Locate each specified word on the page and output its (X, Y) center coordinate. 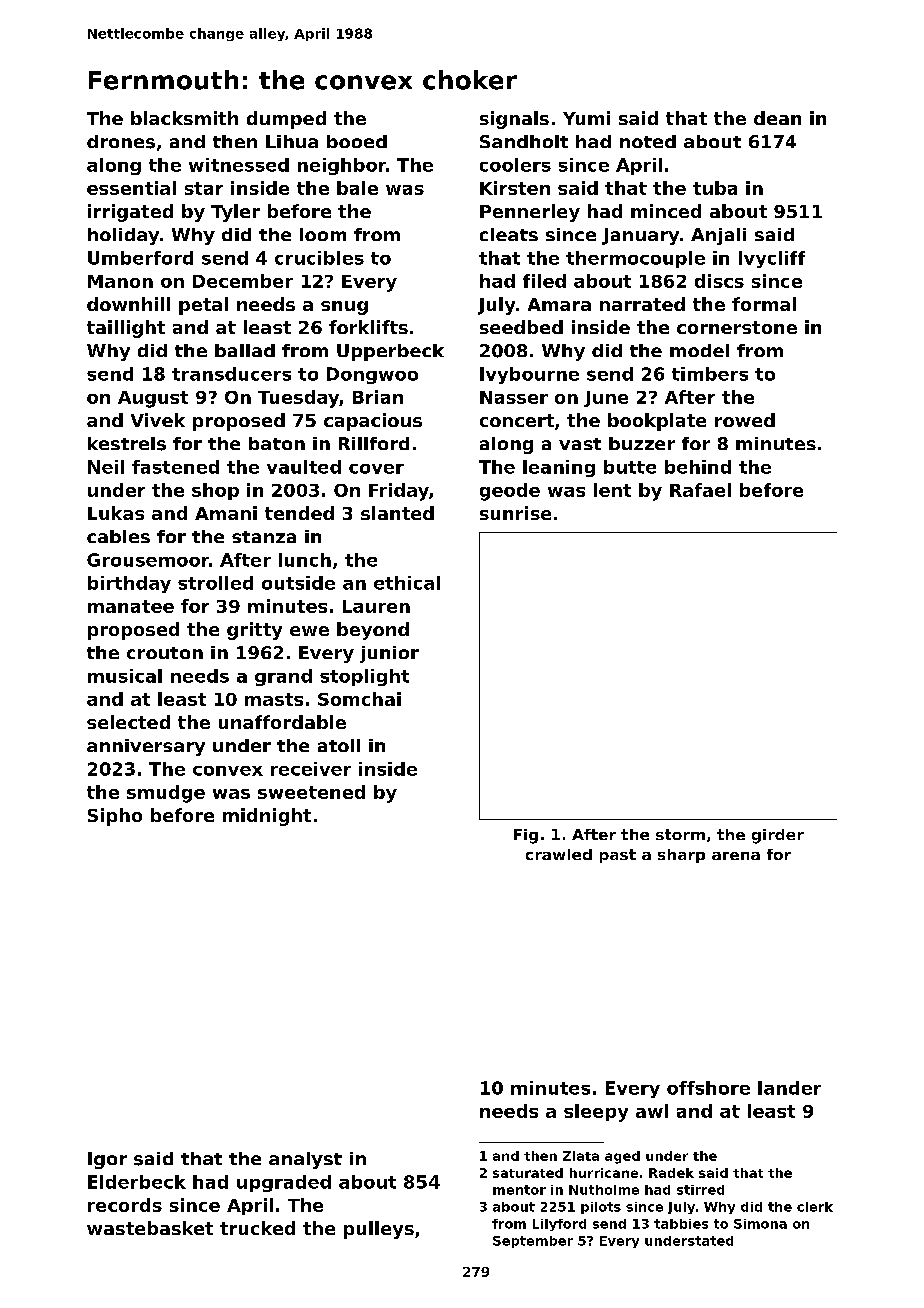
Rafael (700, 490)
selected (128, 722)
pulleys (379, 1230)
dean (777, 118)
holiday (123, 236)
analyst (305, 1160)
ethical (407, 583)
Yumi (586, 118)
